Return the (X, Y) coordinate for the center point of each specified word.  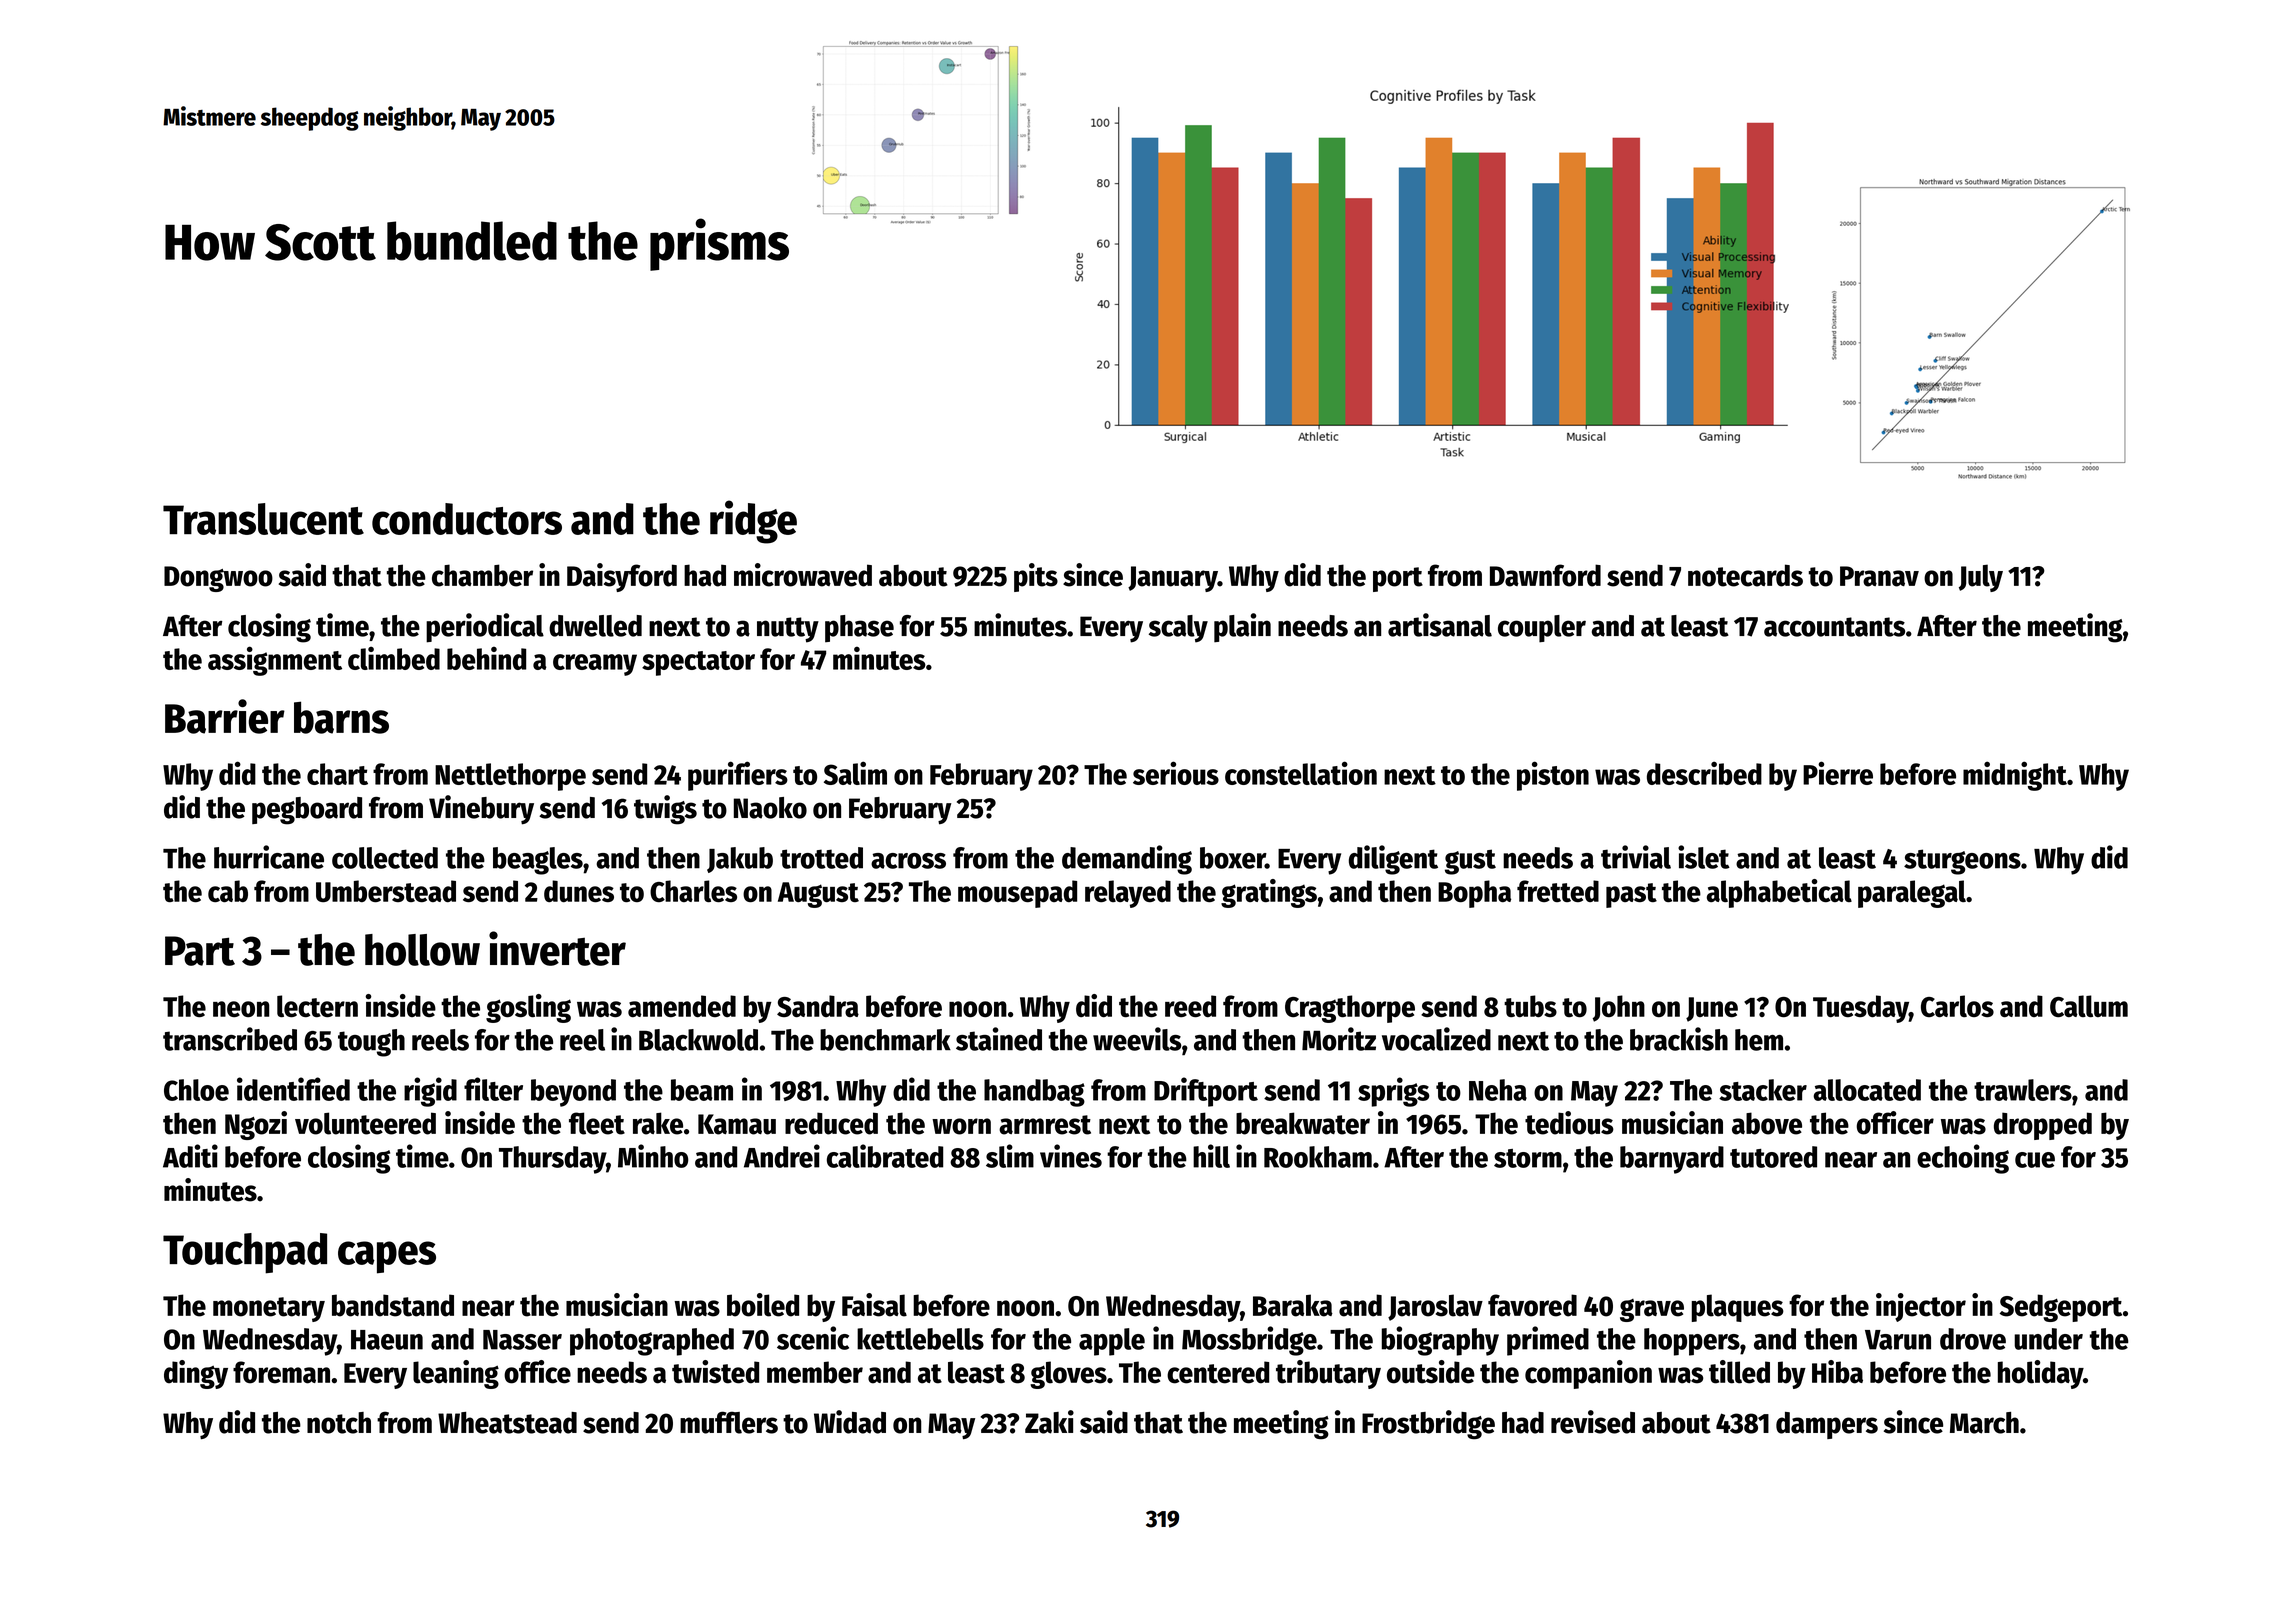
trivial (1636, 857)
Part (200, 951)
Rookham (1318, 1157)
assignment (275, 661)
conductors (467, 519)
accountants (1834, 627)
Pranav (1879, 576)
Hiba (1837, 1372)
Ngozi (256, 1125)
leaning (456, 1374)
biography (1440, 1341)
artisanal (1440, 625)
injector (1921, 1307)
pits (1036, 577)
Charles (693, 891)
